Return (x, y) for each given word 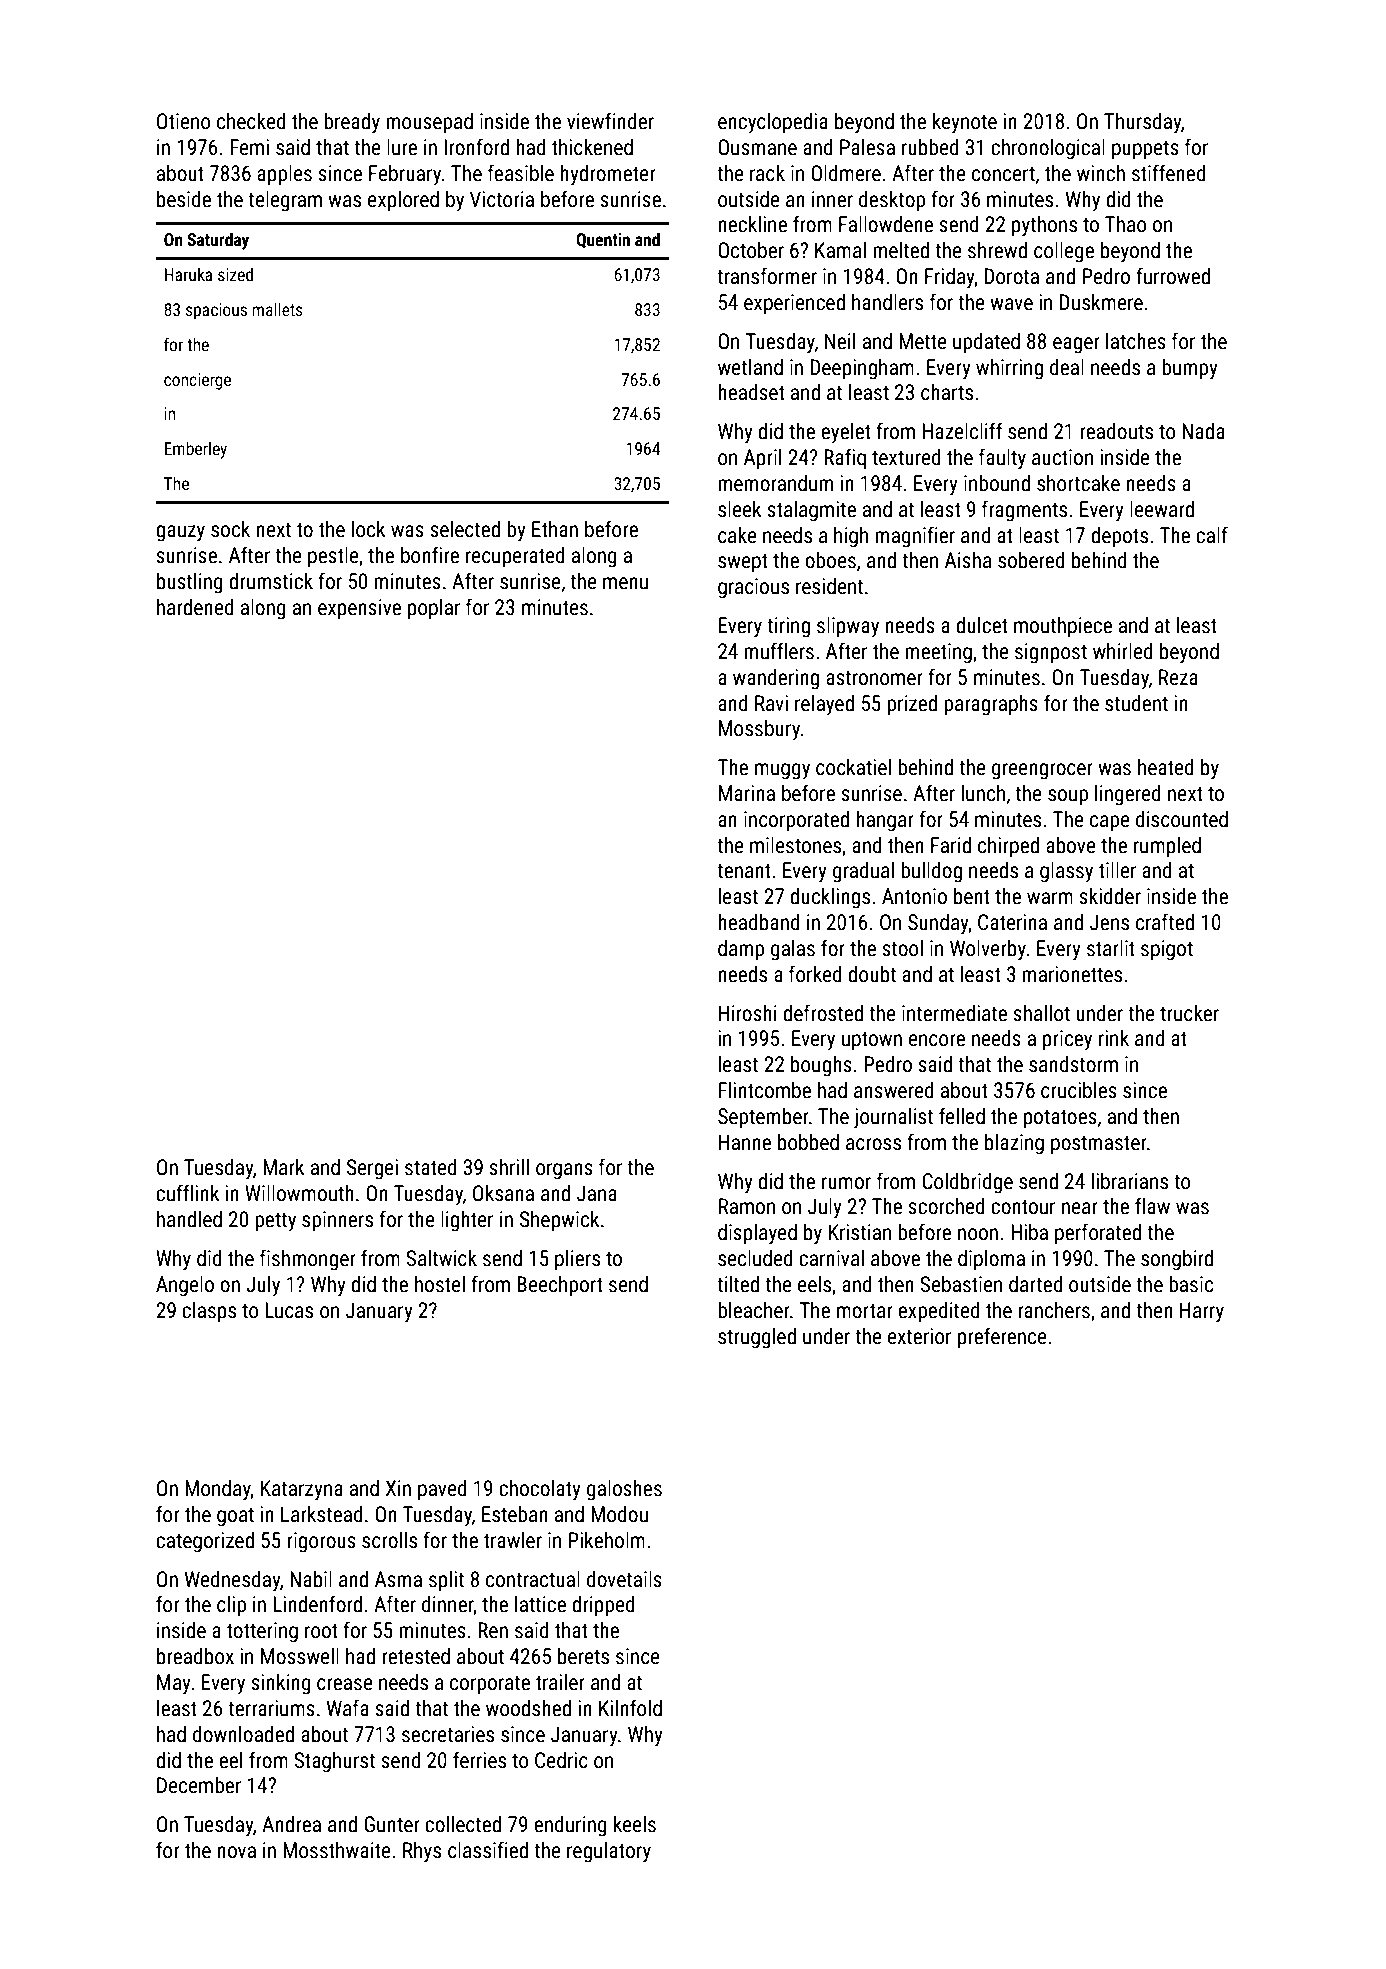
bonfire (430, 554)
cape (1110, 823)
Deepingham (862, 369)
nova (236, 1852)
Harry (1202, 1312)
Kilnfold (630, 1707)
